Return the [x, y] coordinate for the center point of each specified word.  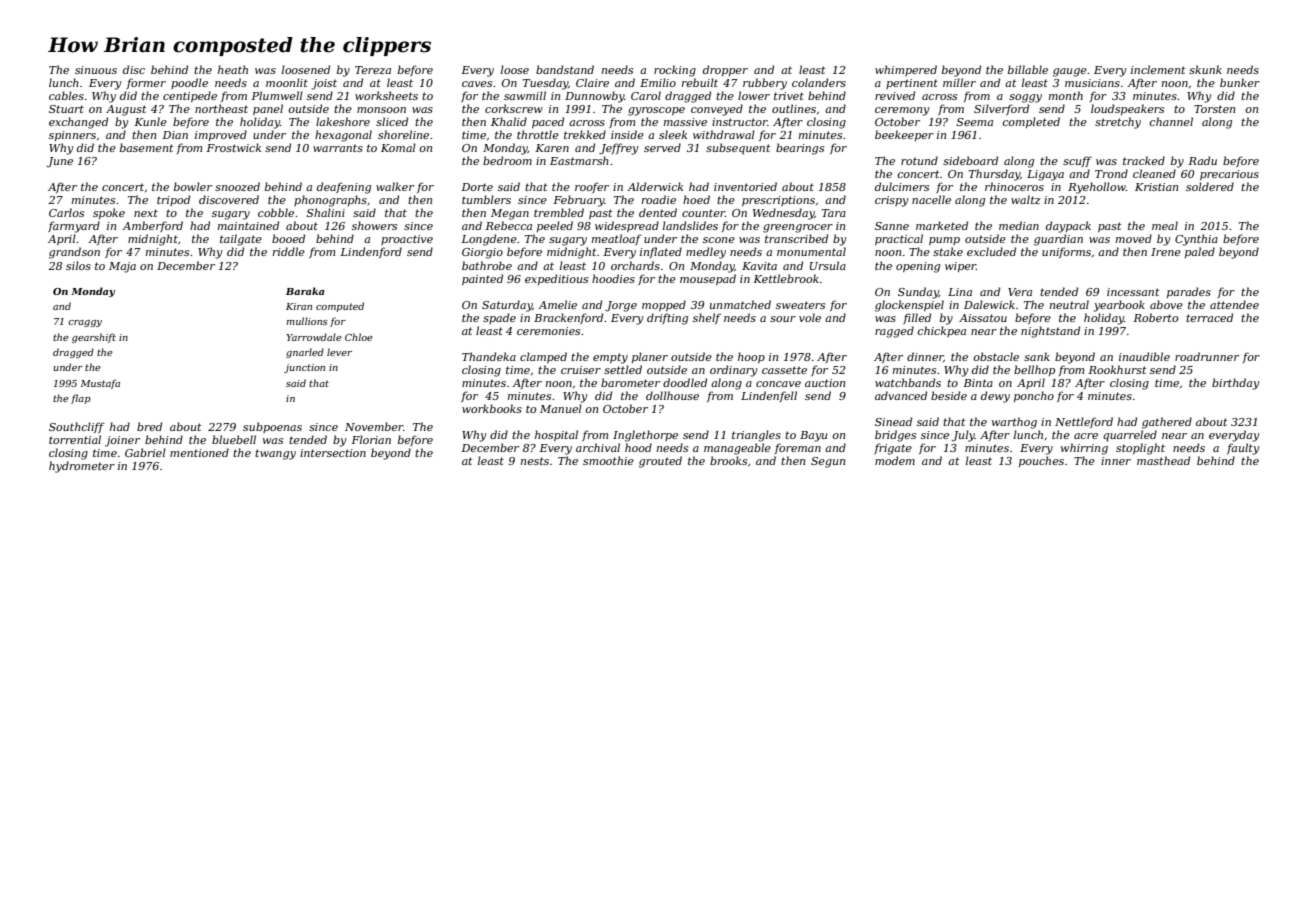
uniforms [1066, 252]
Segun [828, 462]
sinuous [96, 70]
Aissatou [983, 318]
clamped [543, 357]
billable [1028, 69]
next [146, 213]
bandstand [565, 69]
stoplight [1140, 449]
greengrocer [798, 228]
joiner [122, 441]
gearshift [94, 338]
